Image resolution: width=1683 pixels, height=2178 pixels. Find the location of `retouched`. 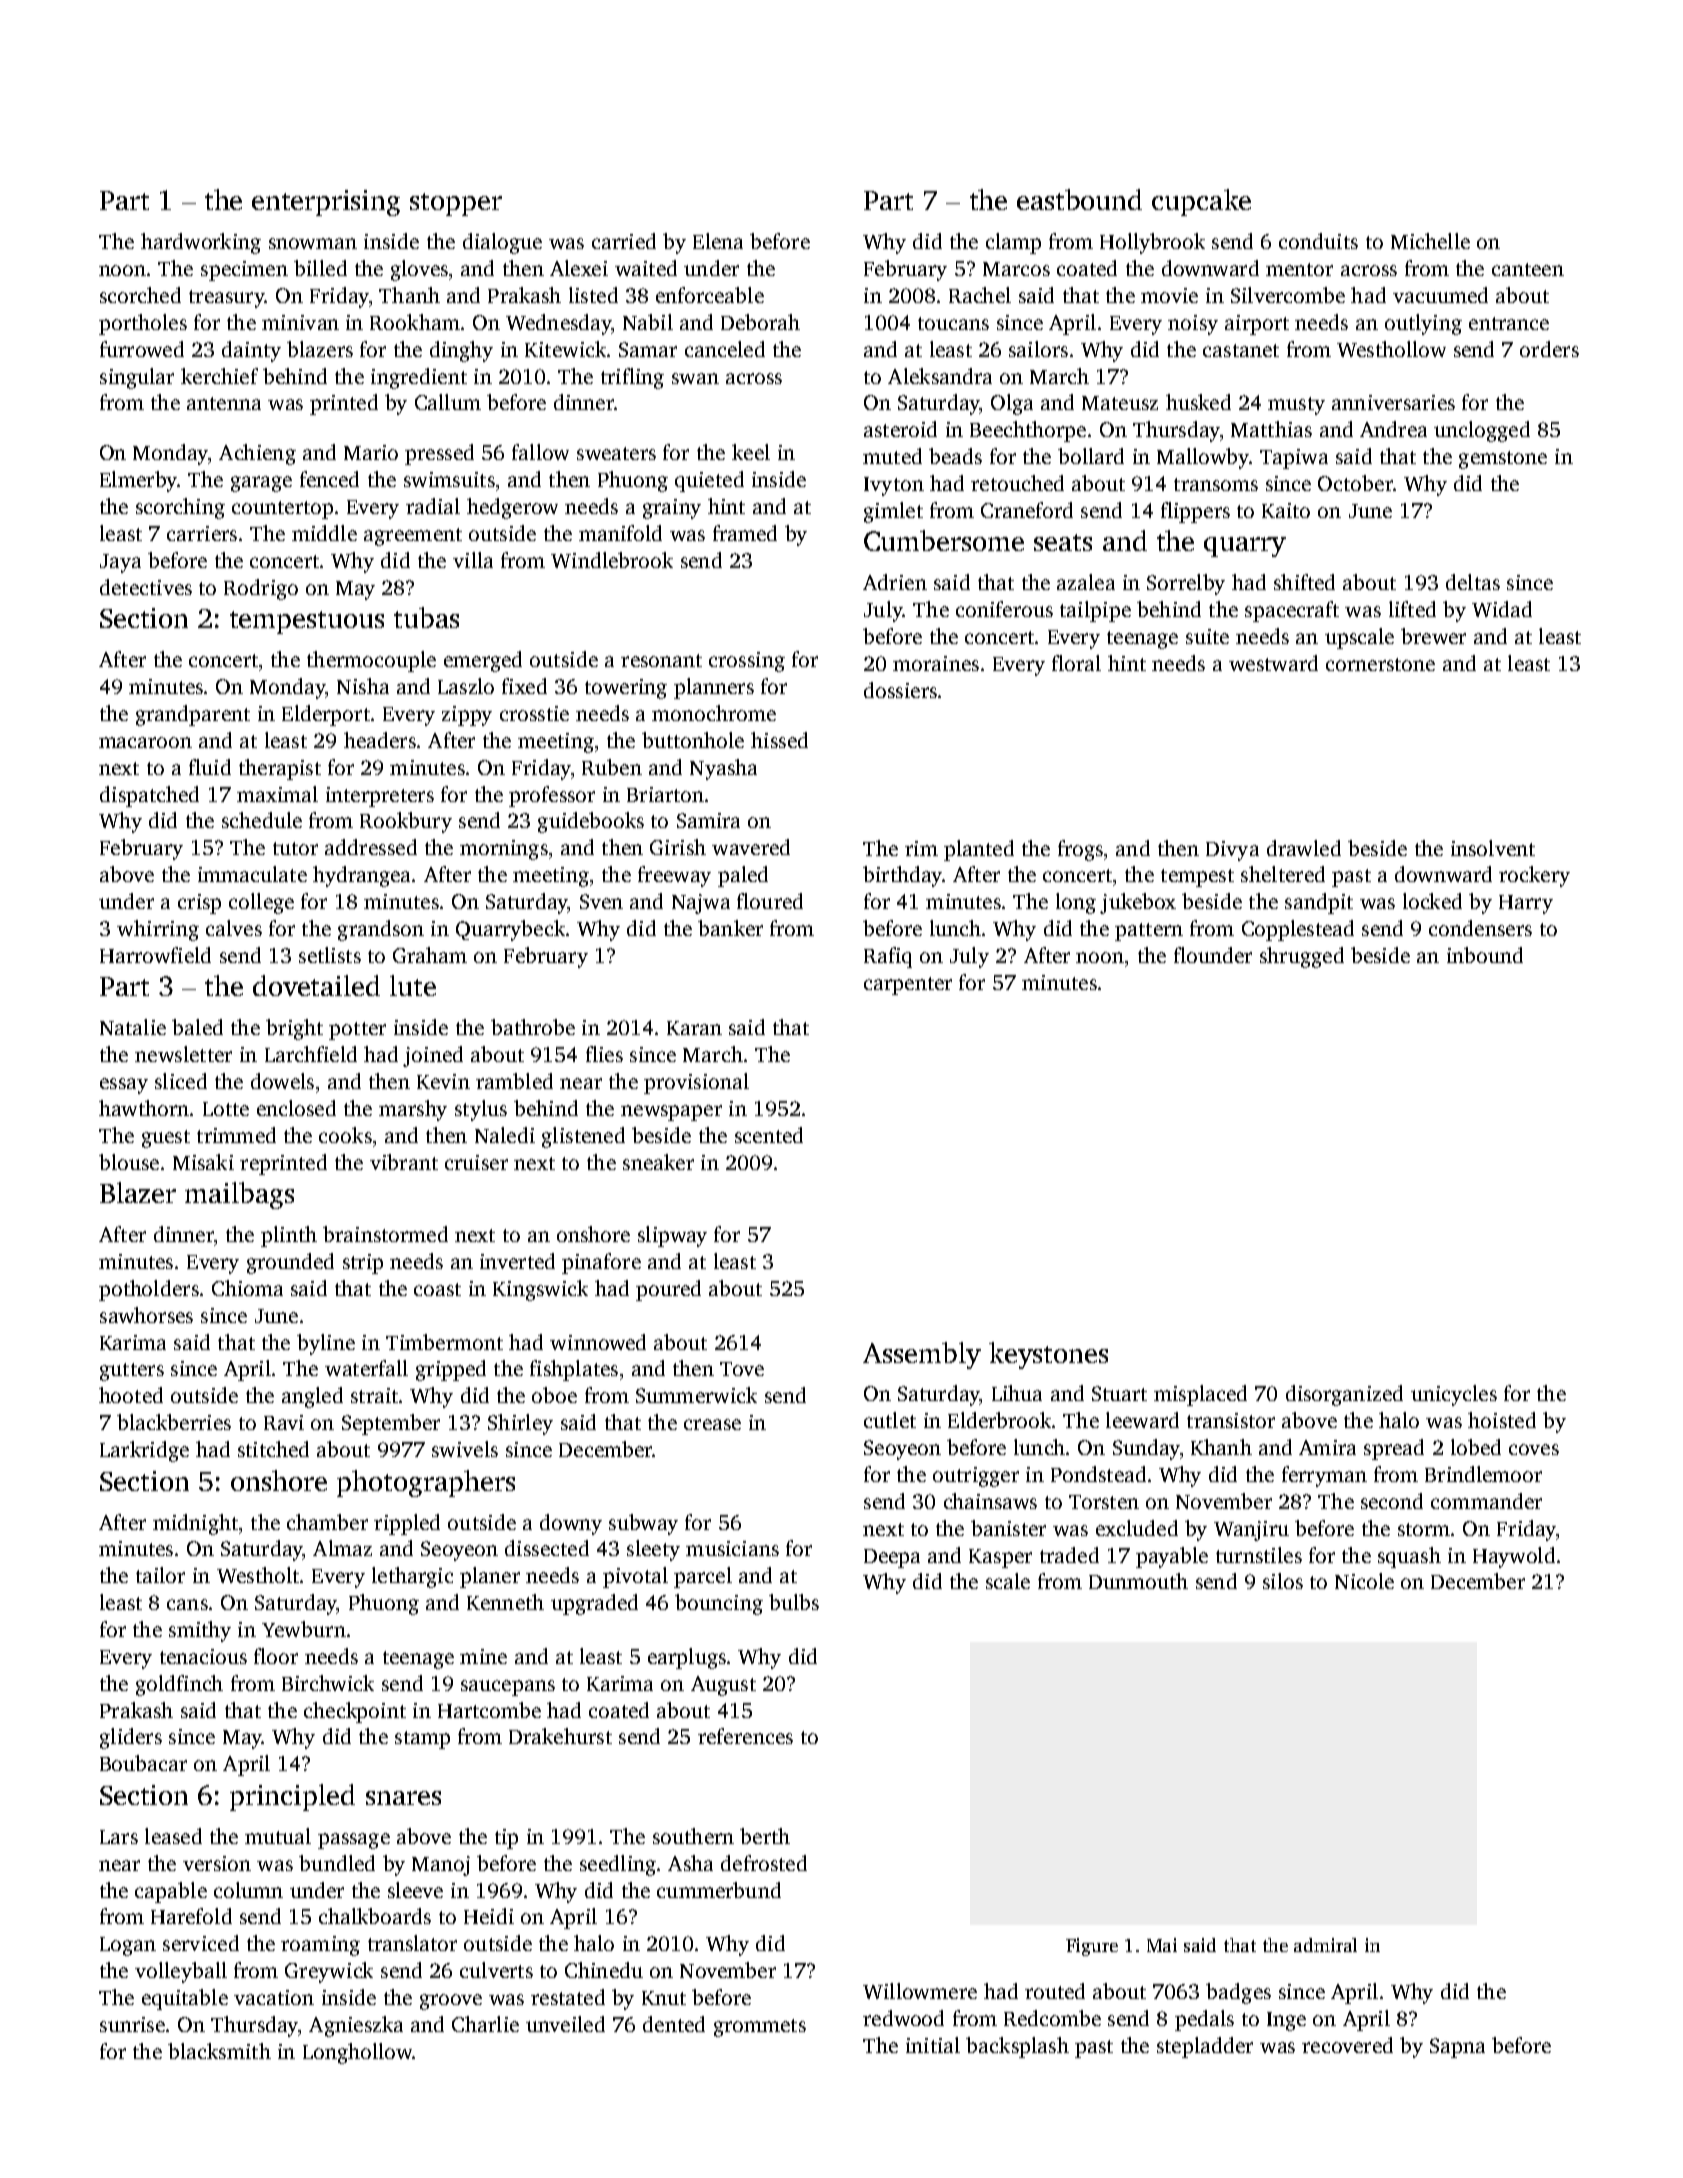

retouched is located at coordinates (1017, 483).
